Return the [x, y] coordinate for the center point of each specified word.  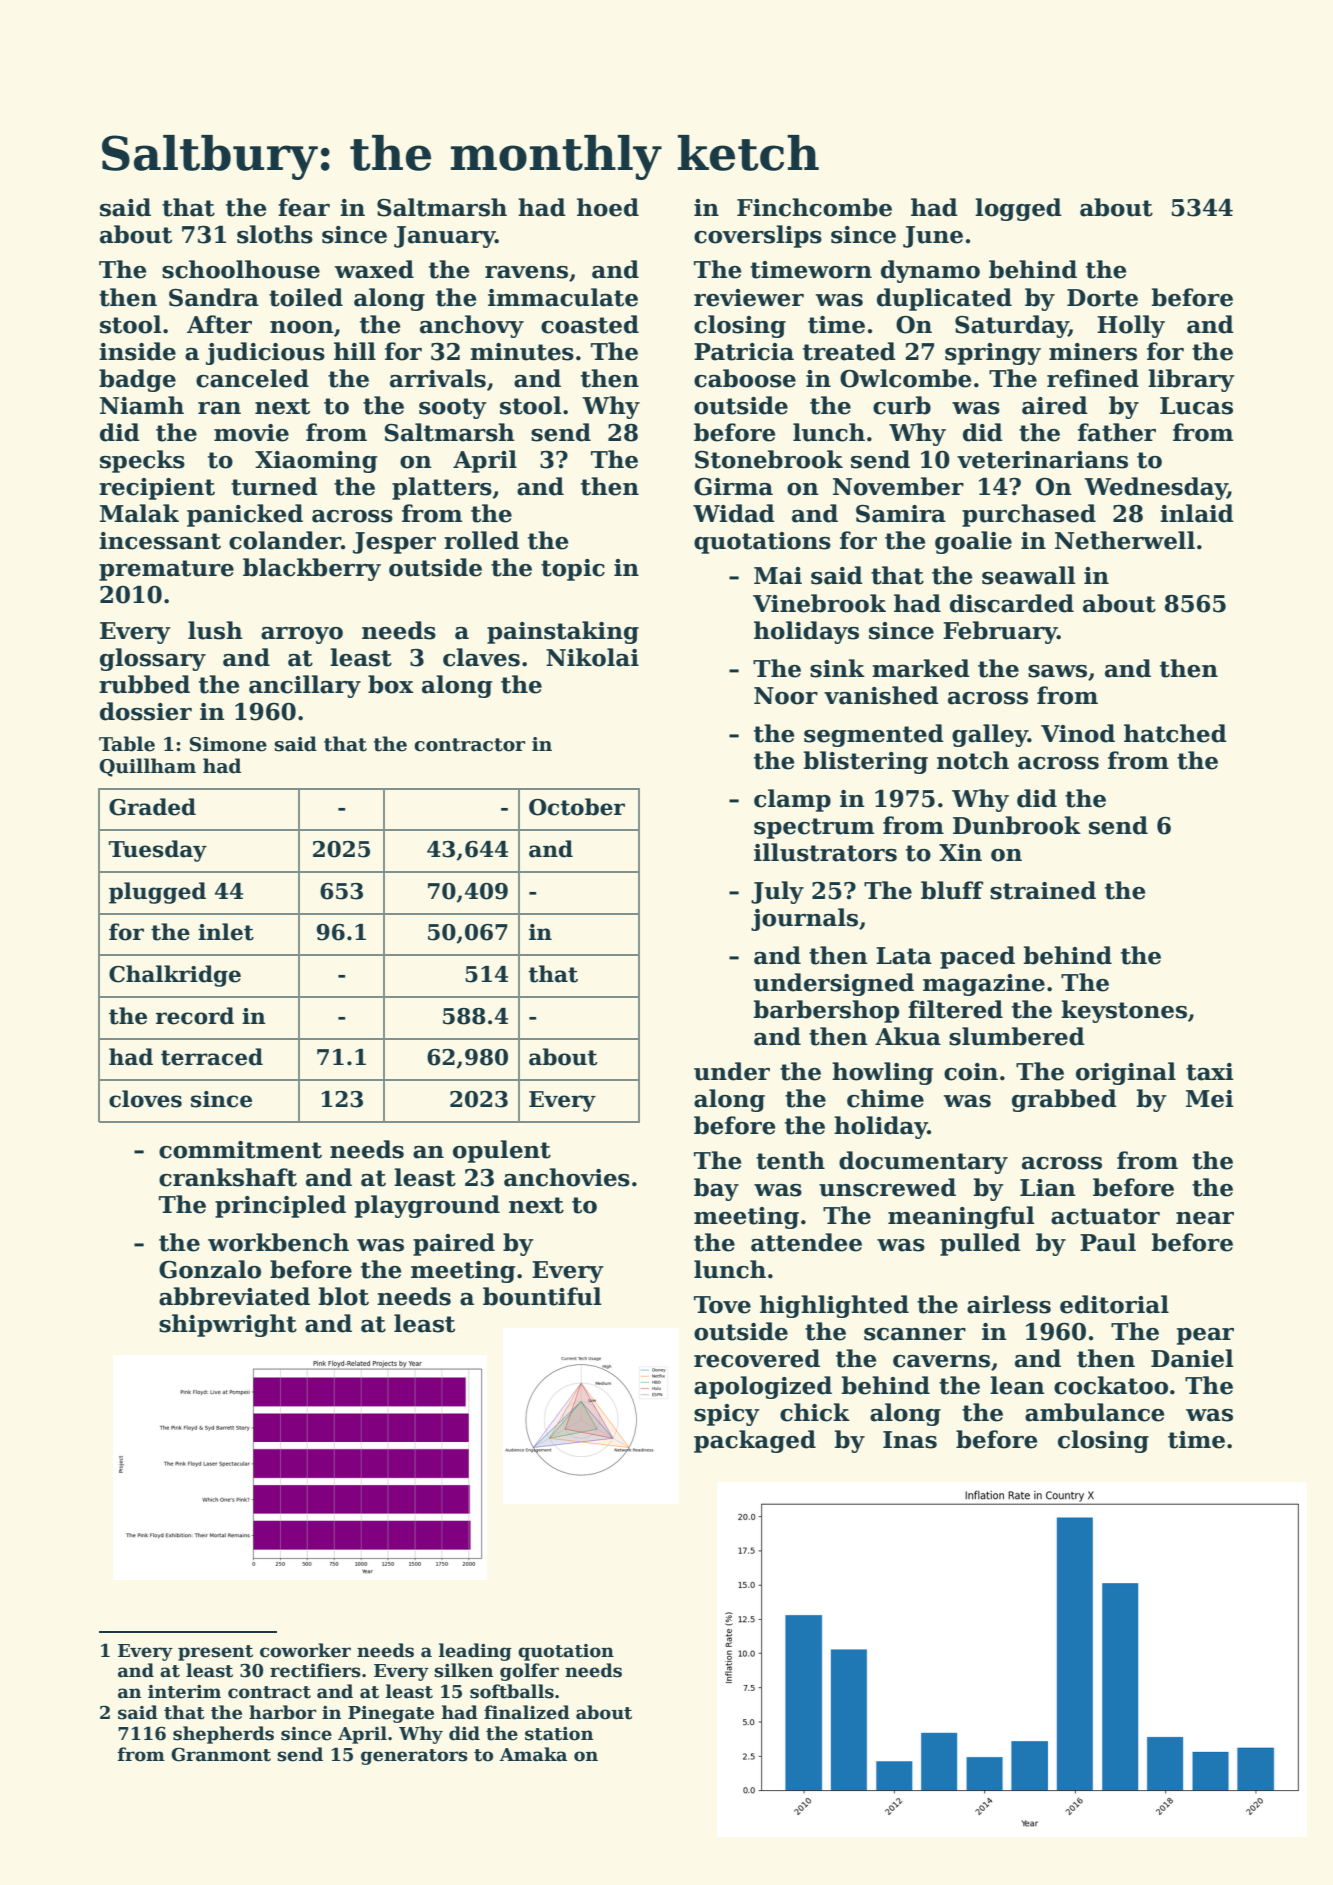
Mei [1209, 1099]
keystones [1124, 1011]
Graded [152, 807]
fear [304, 207]
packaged [755, 1441]
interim [184, 1692]
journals [804, 919]
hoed [608, 207]
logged [1018, 209]
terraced [212, 1057]
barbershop [826, 1011]
